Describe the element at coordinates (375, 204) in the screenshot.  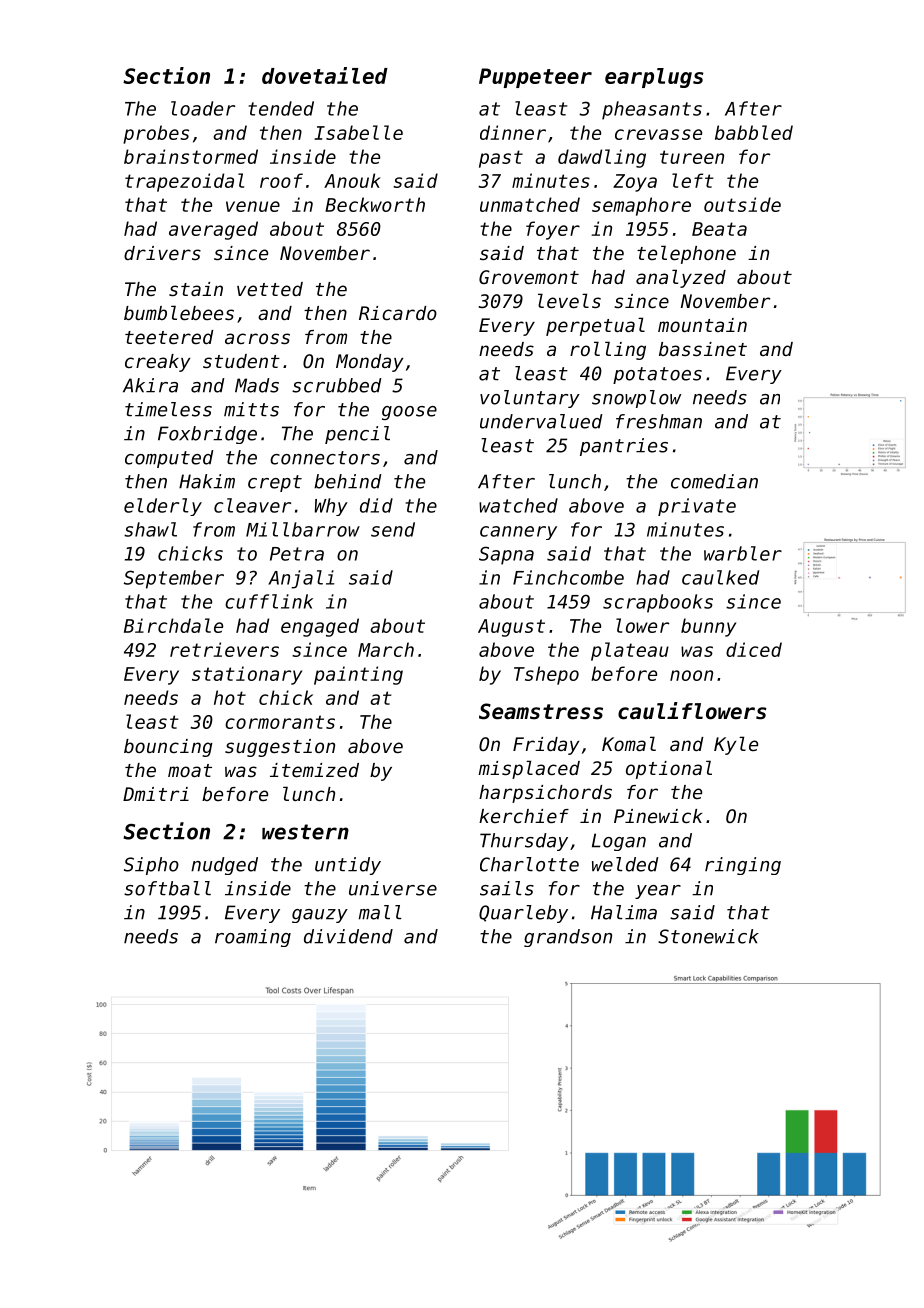
I see `Beckworth` at that location.
